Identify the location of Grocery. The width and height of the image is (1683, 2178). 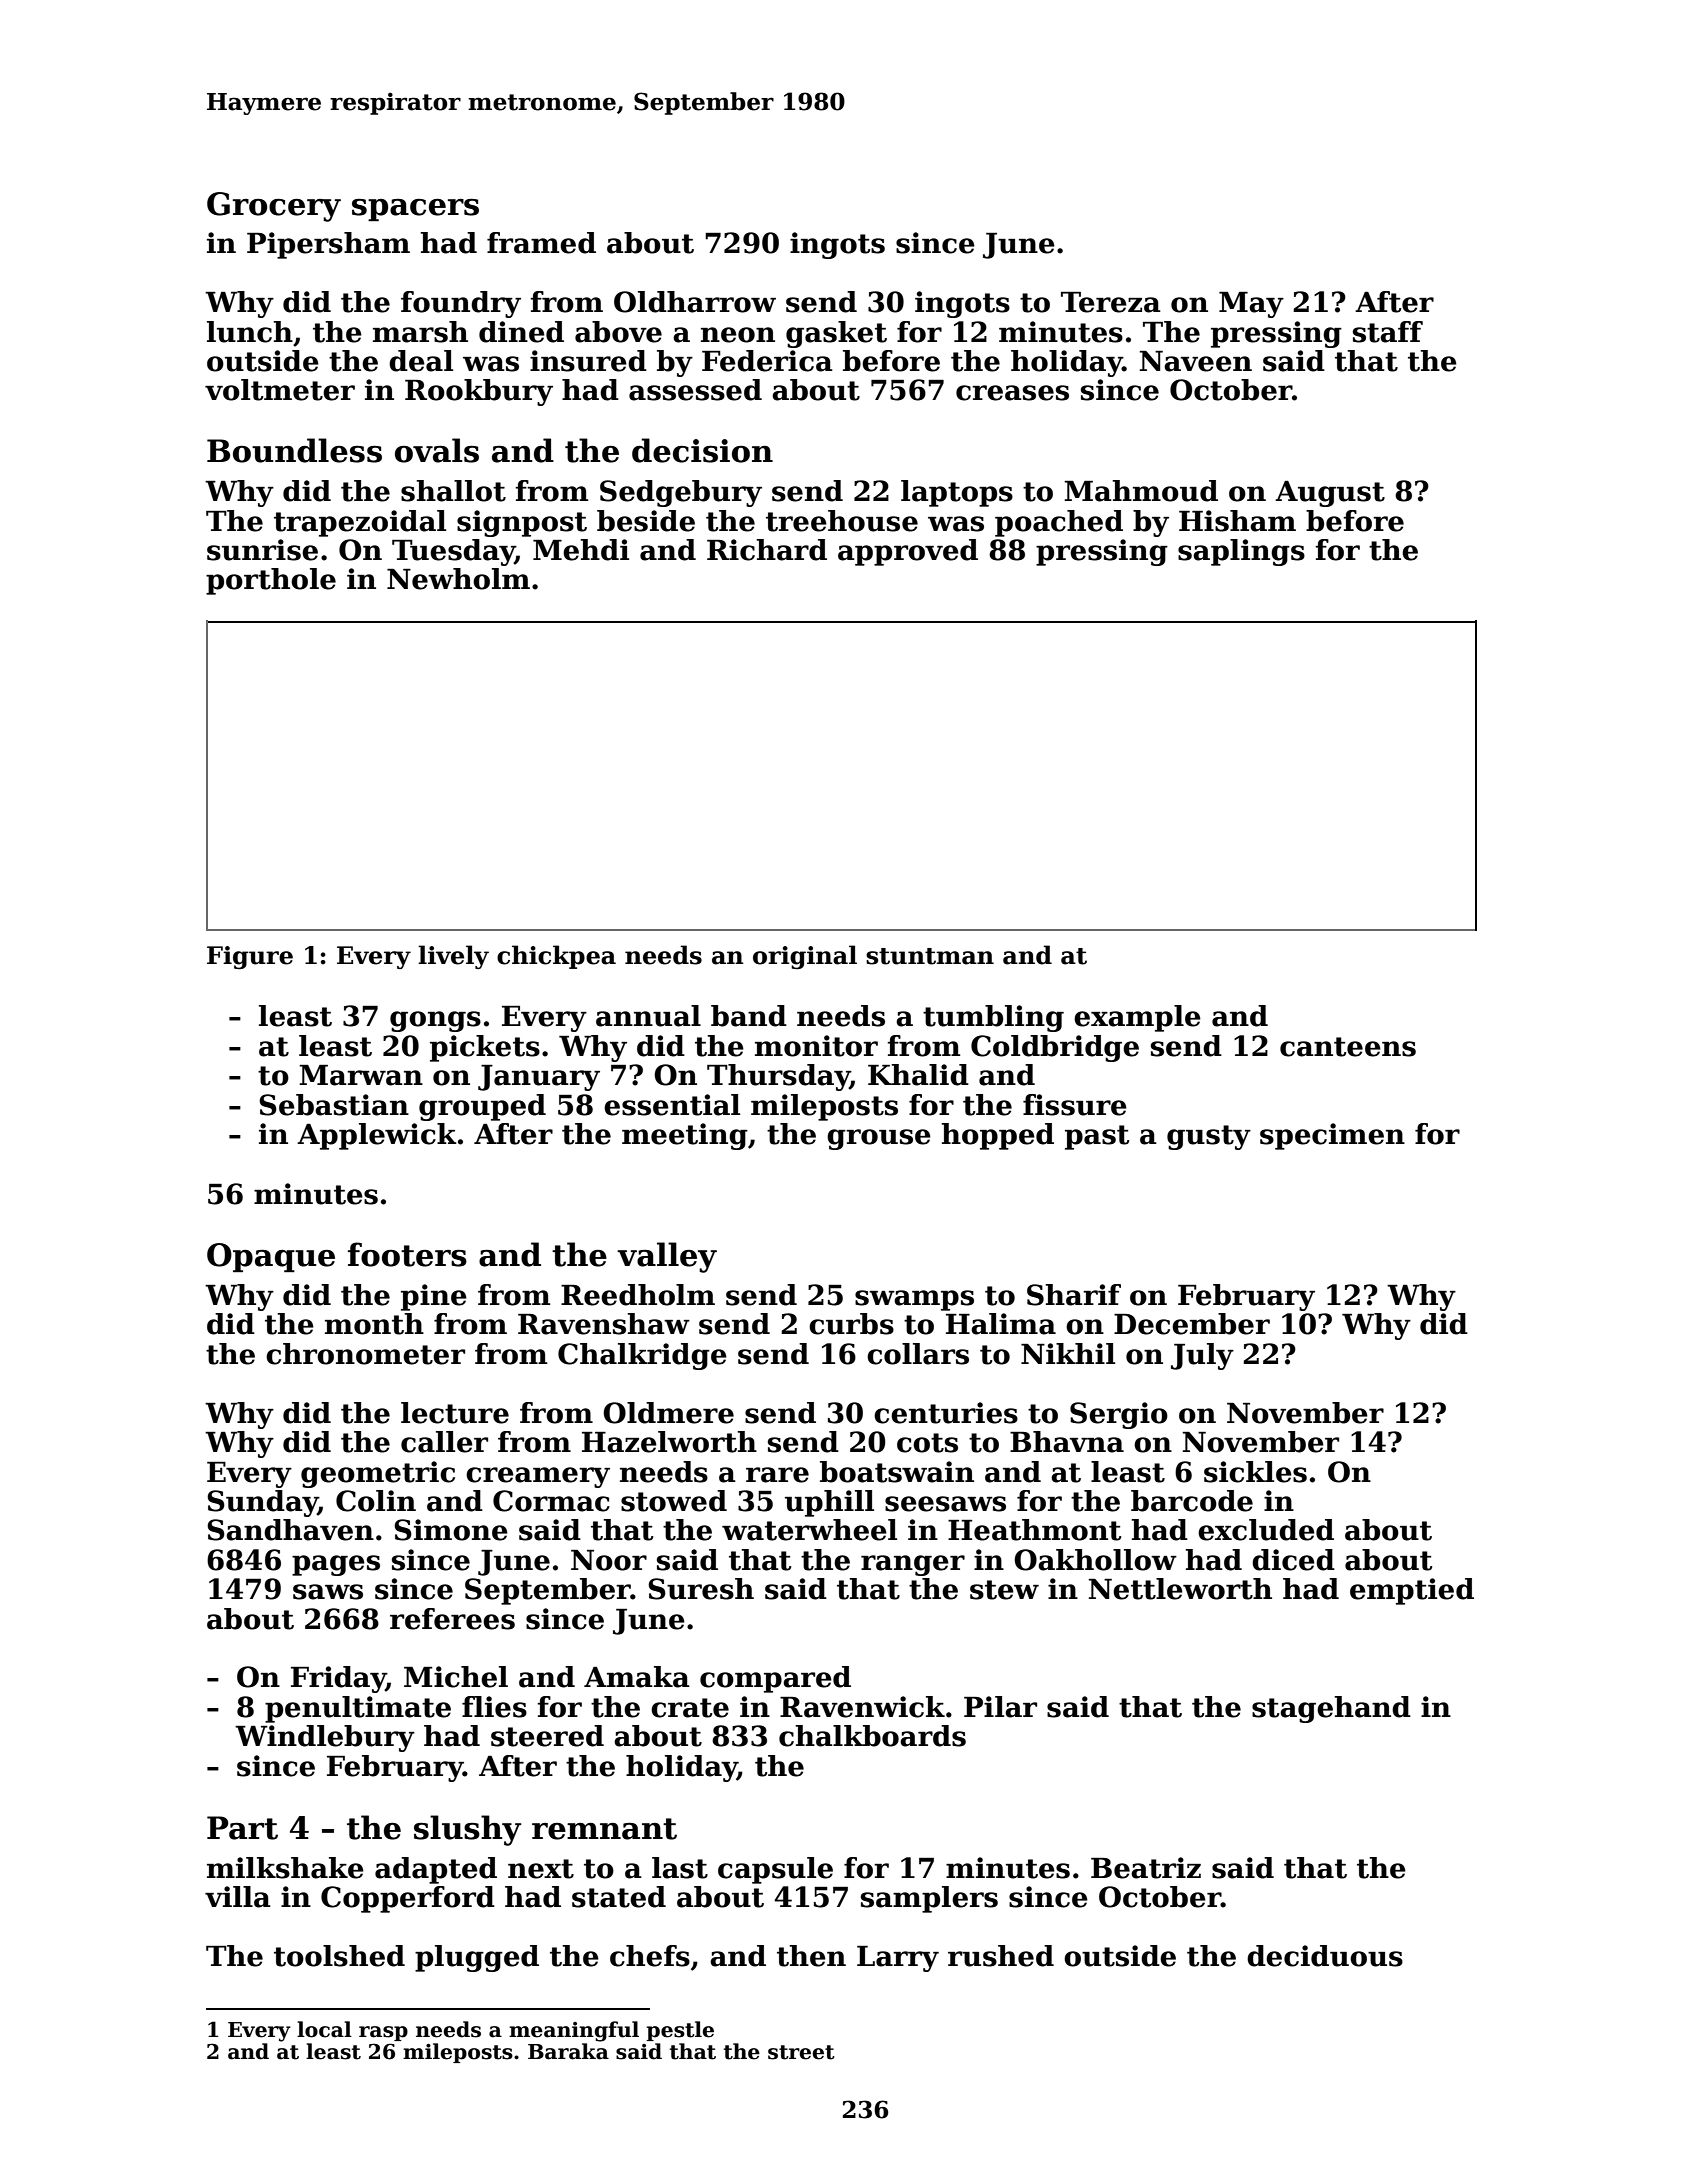
(274, 207).
